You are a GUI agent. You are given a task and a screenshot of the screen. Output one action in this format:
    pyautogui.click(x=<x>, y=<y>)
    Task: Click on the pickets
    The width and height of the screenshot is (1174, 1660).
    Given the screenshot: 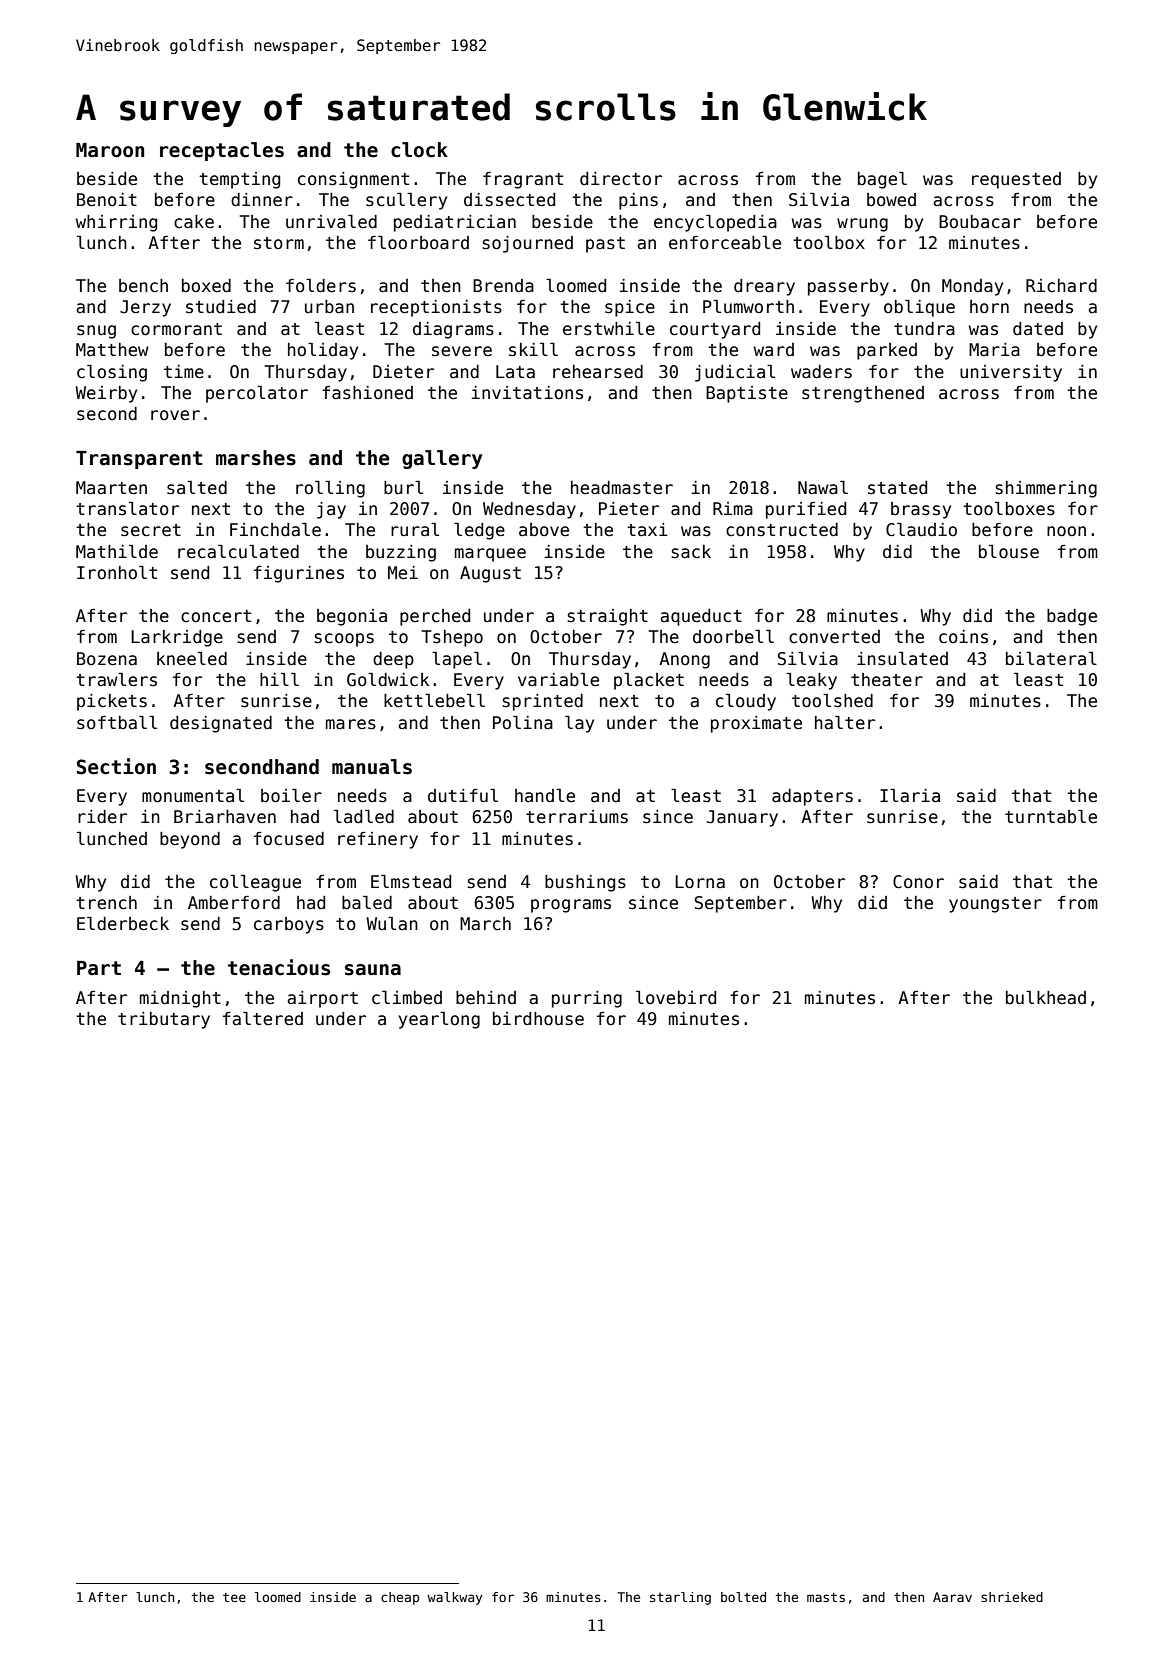 What is the action you would take?
    pyautogui.click(x=112, y=702)
